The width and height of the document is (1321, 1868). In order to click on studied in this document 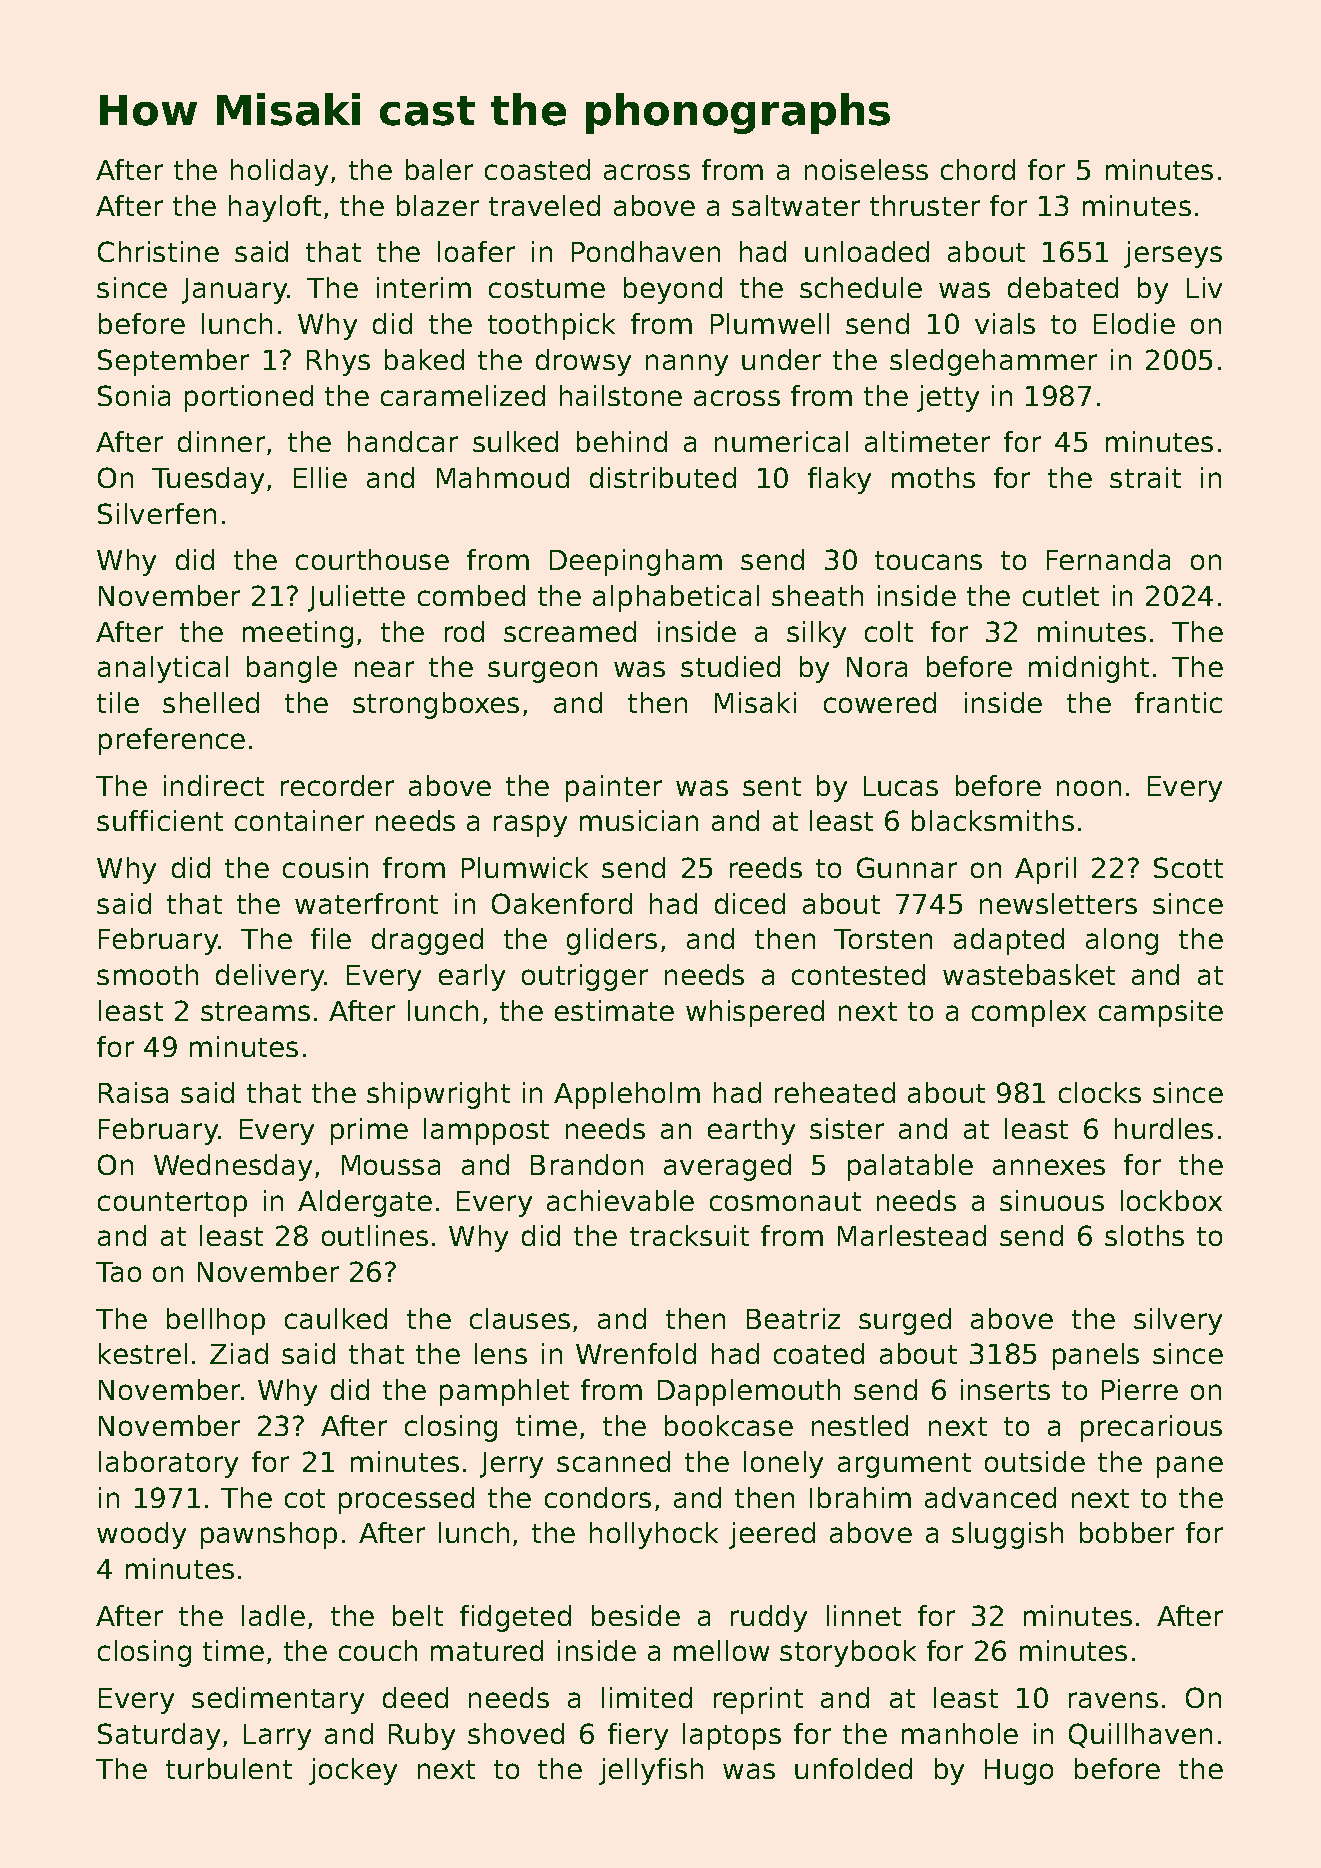, I will do `click(730, 666)`.
